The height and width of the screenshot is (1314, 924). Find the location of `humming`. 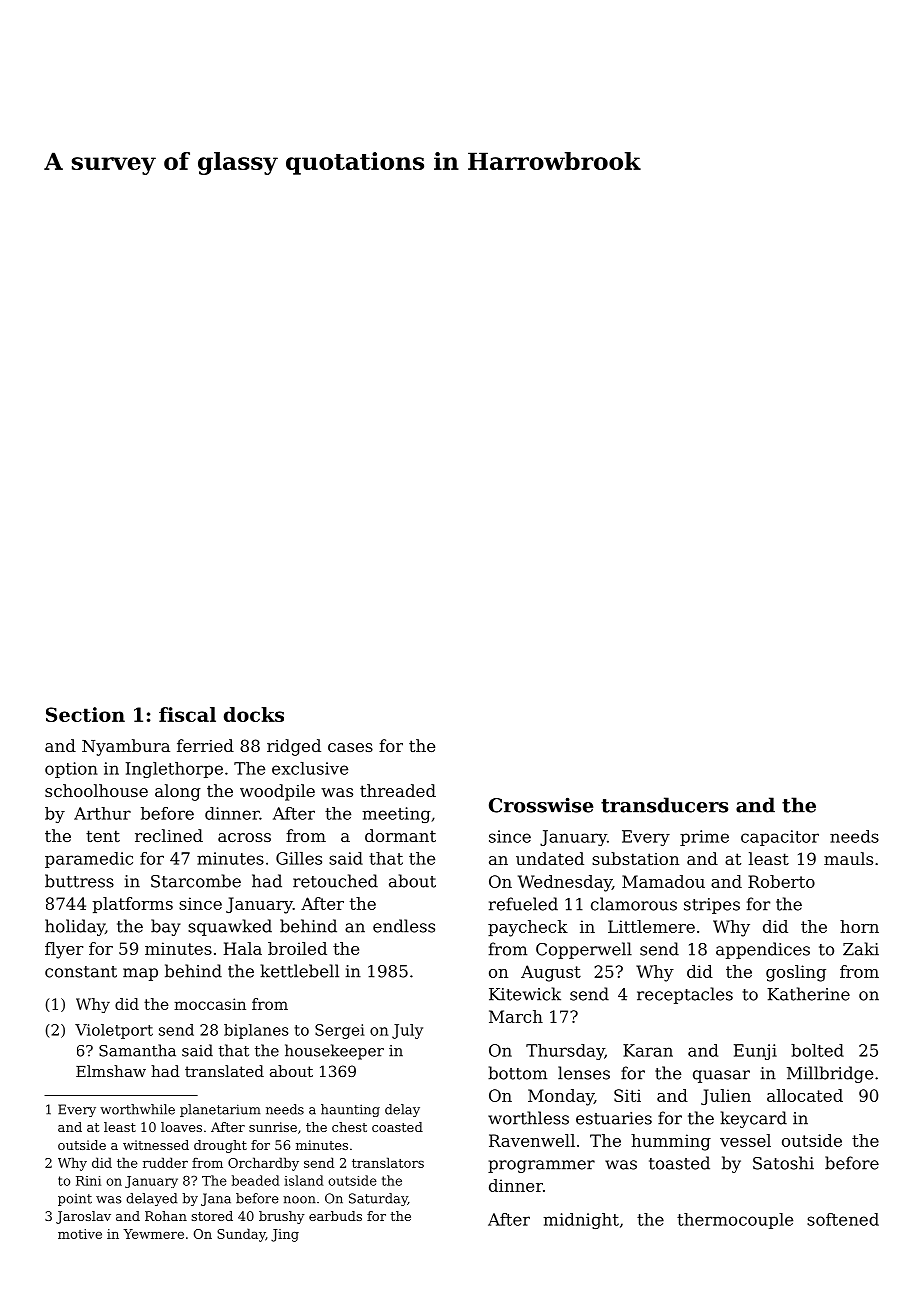

humming is located at coordinates (671, 1142).
